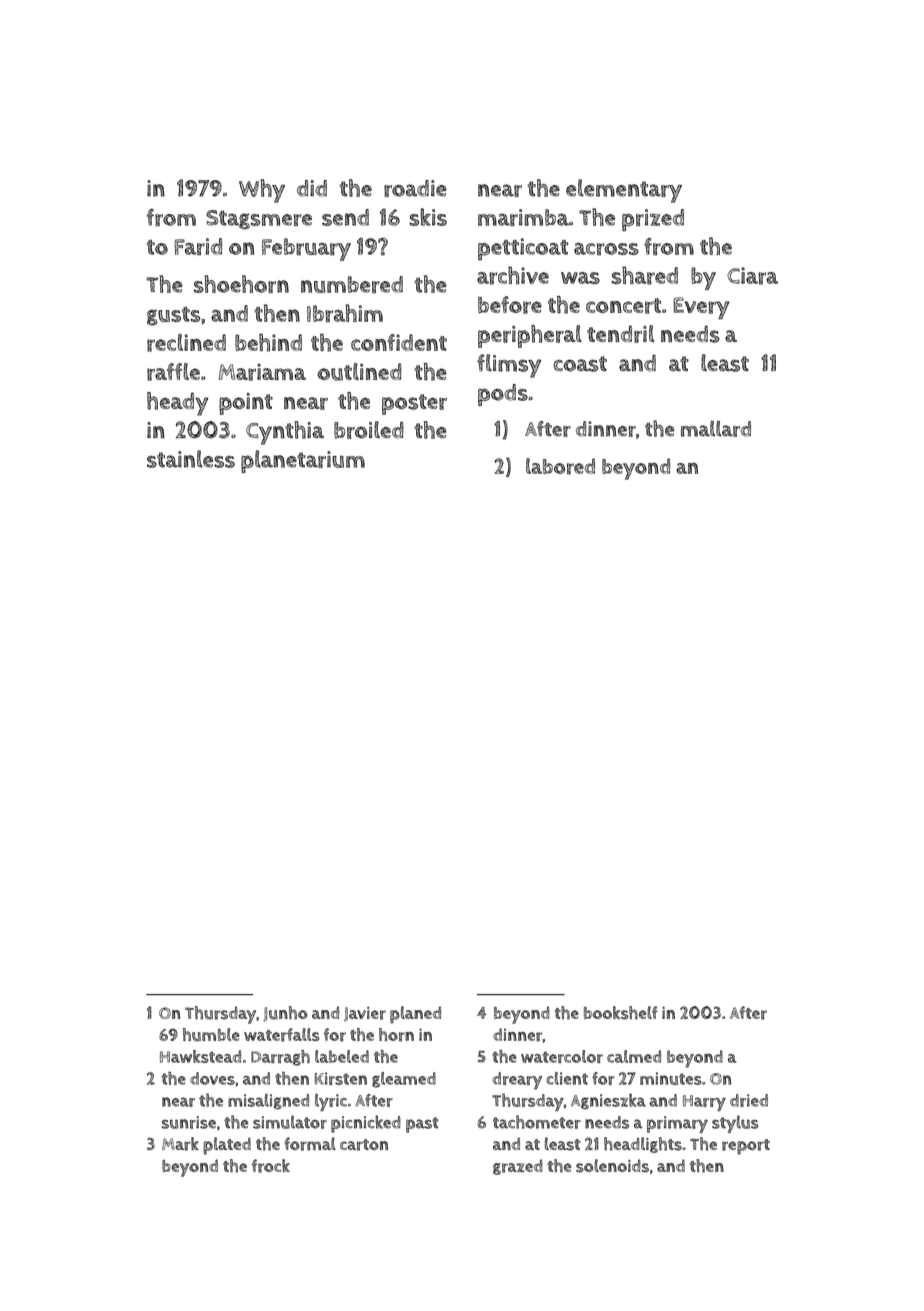 The image size is (924, 1311). I want to click on coast, so click(580, 364).
